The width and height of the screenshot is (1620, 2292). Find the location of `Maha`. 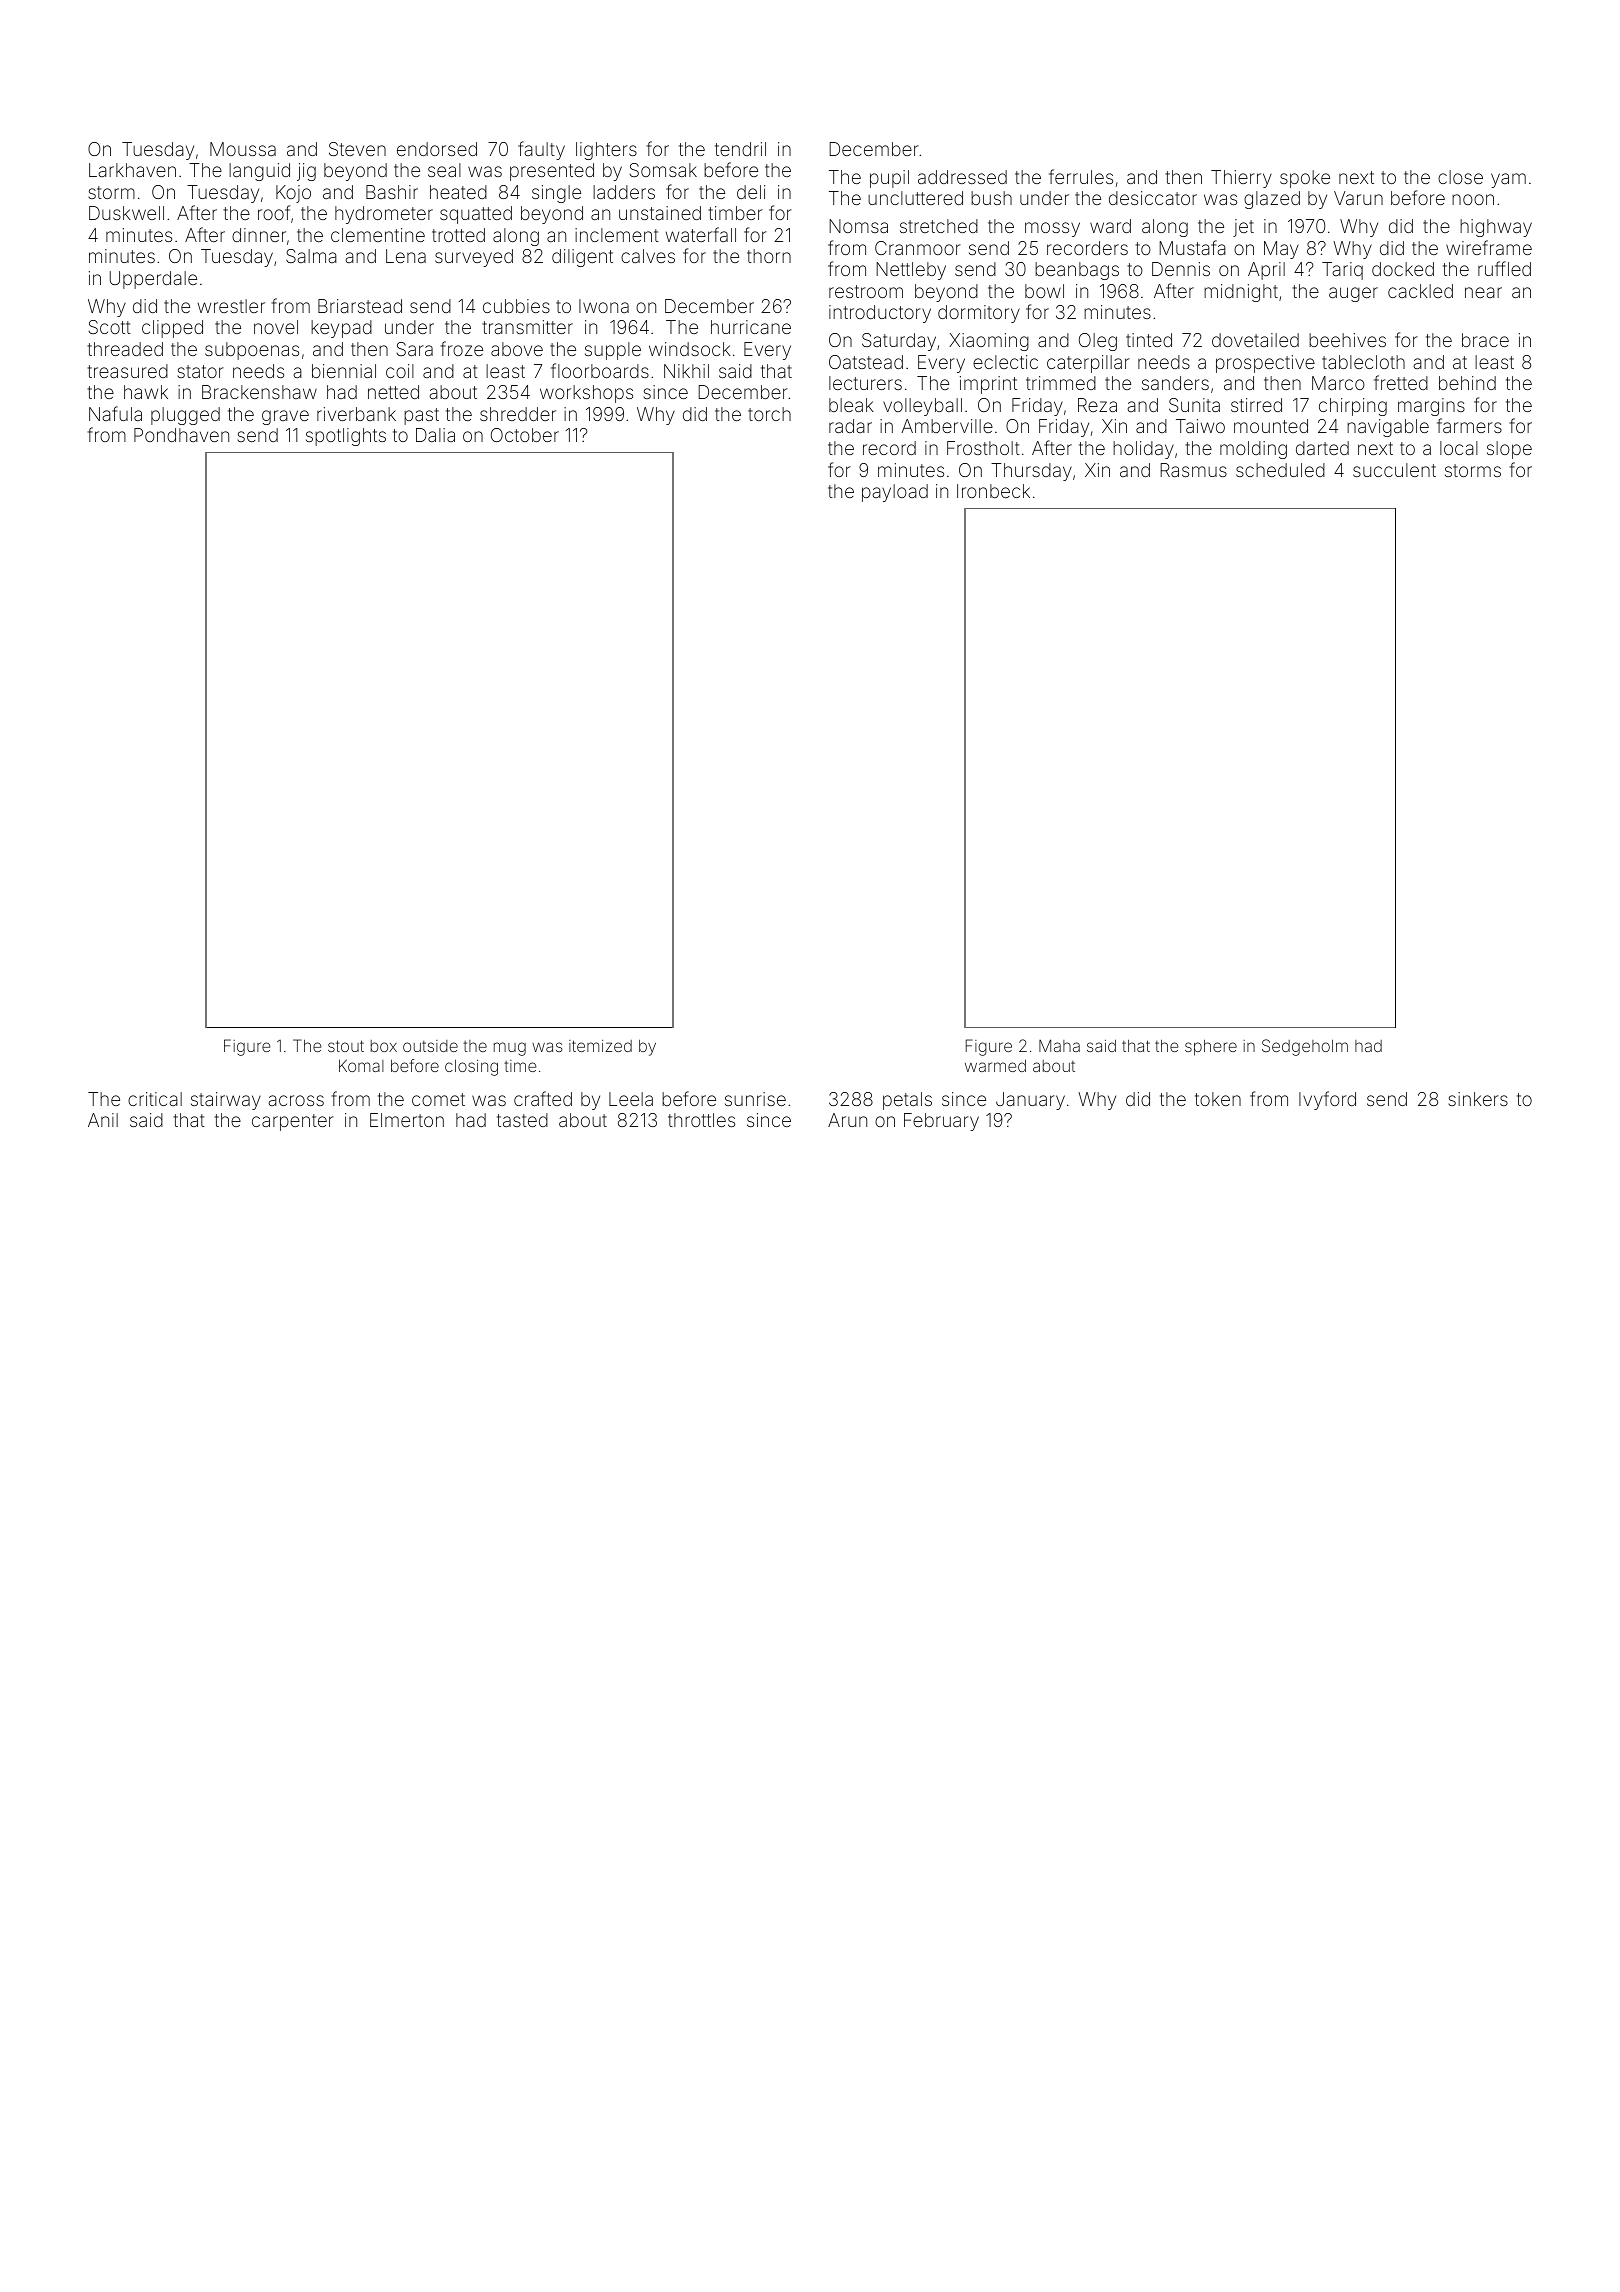

Maha is located at coordinates (1059, 1045).
